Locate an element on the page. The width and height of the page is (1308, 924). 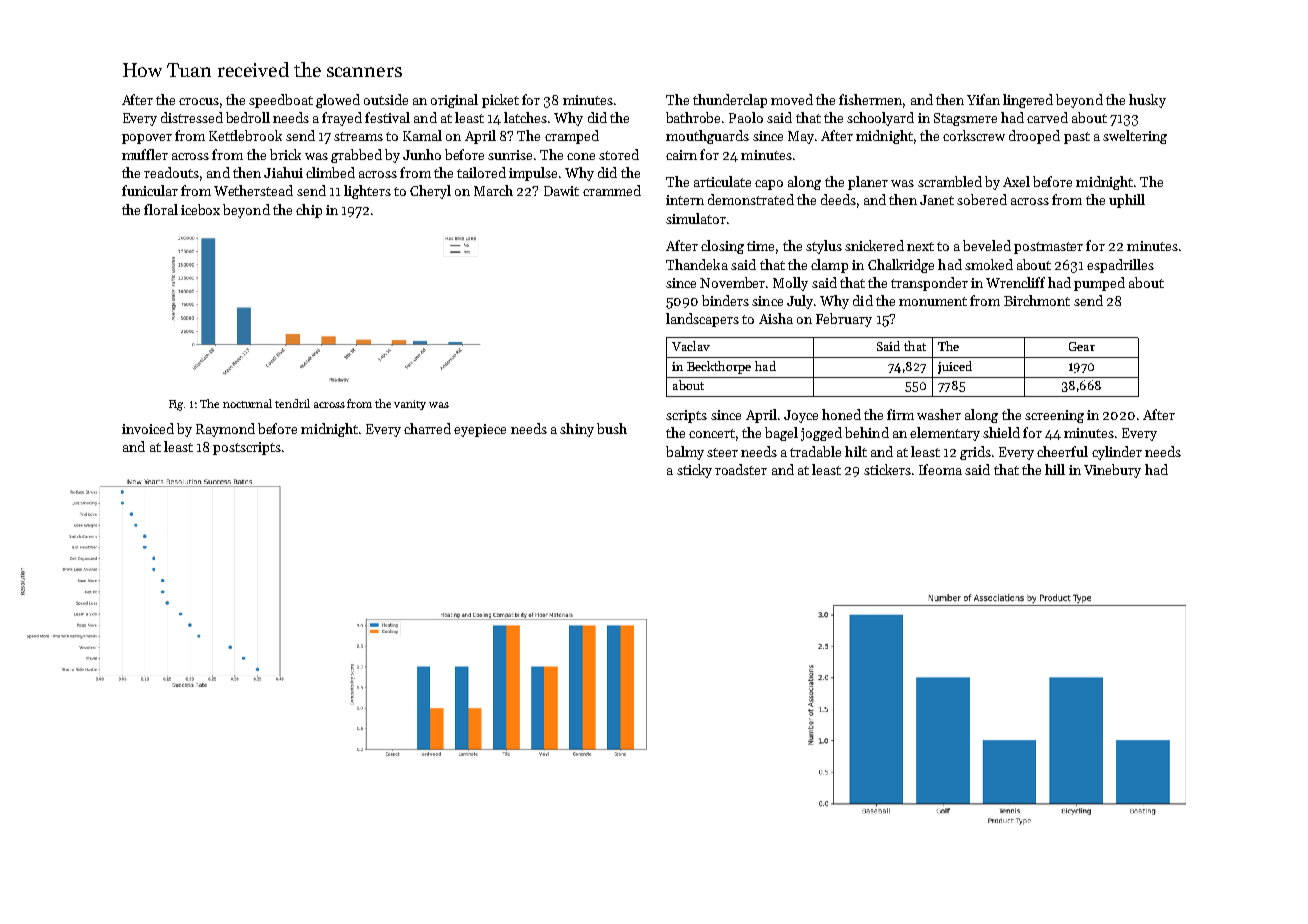
binders is located at coordinates (725, 300).
